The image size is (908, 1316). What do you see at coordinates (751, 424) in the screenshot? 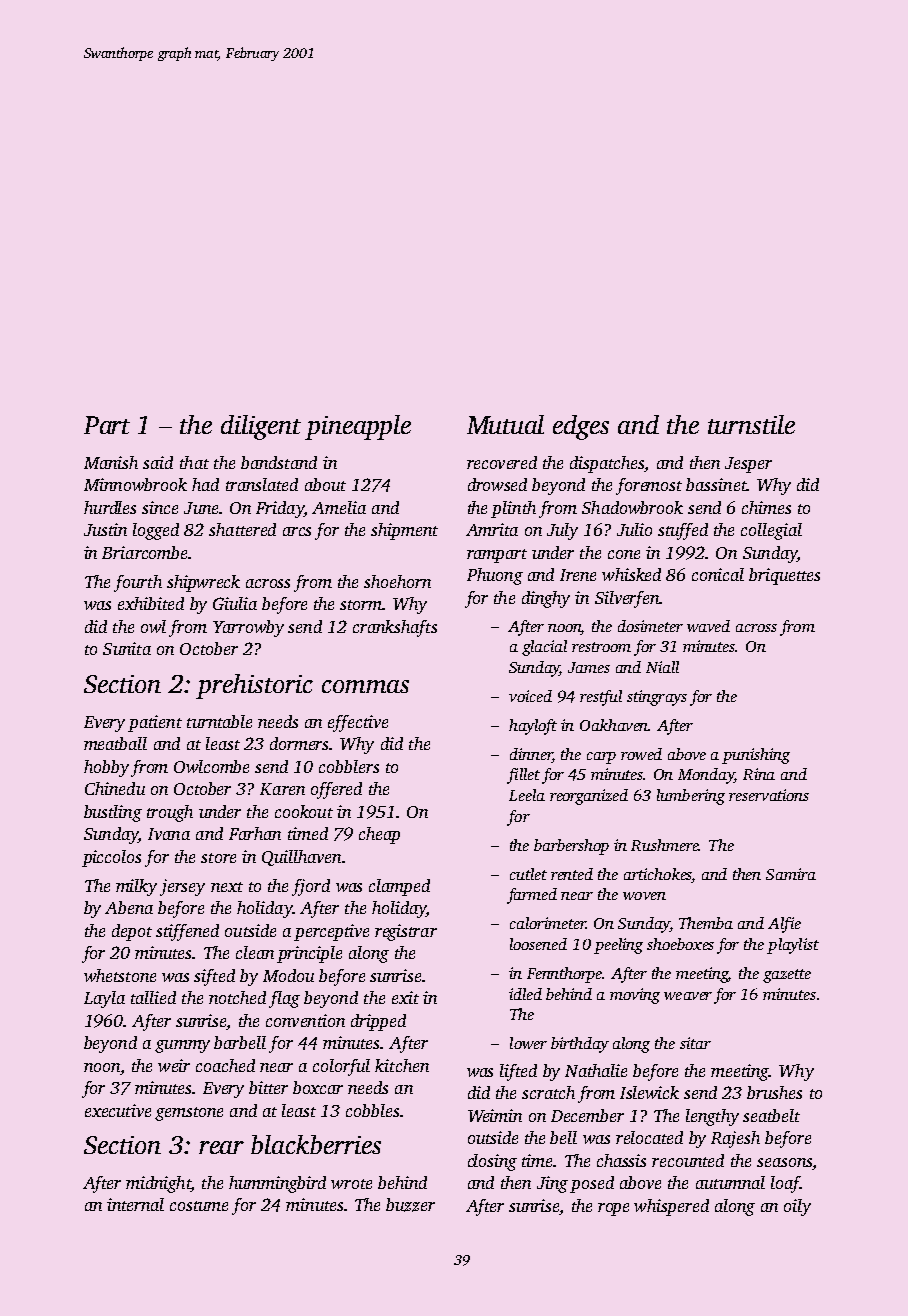
I see `turnstile` at bounding box center [751, 424].
